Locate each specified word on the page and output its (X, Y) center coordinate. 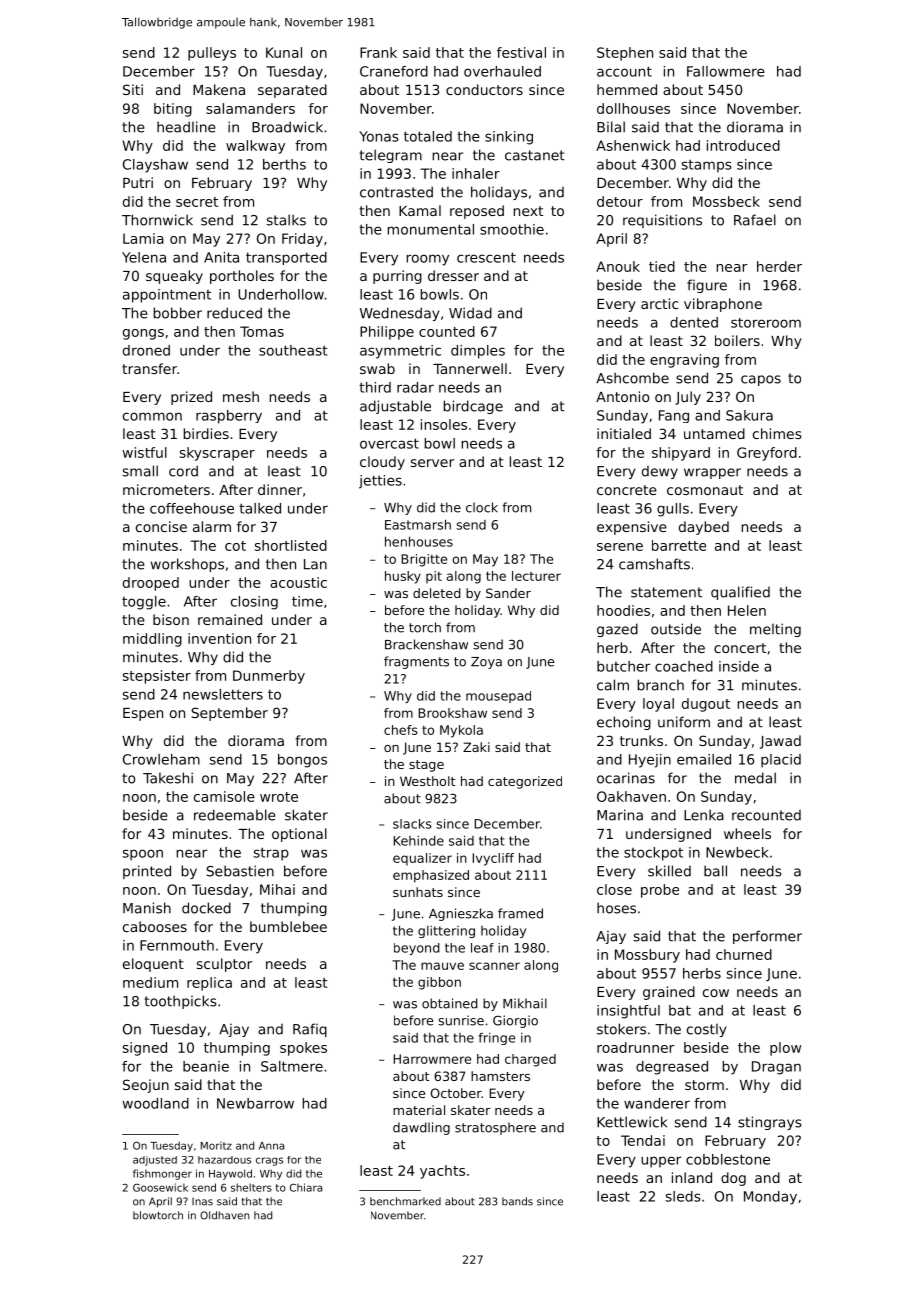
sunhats (418, 892)
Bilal (611, 127)
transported (286, 258)
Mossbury (647, 956)
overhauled (502, 71)
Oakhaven (631, 796)
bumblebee (288, 926)
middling (152, 640)
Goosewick (160, 1187)
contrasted (396, 192)
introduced (743, 145)
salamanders (250, 108)
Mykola (461, 731)
